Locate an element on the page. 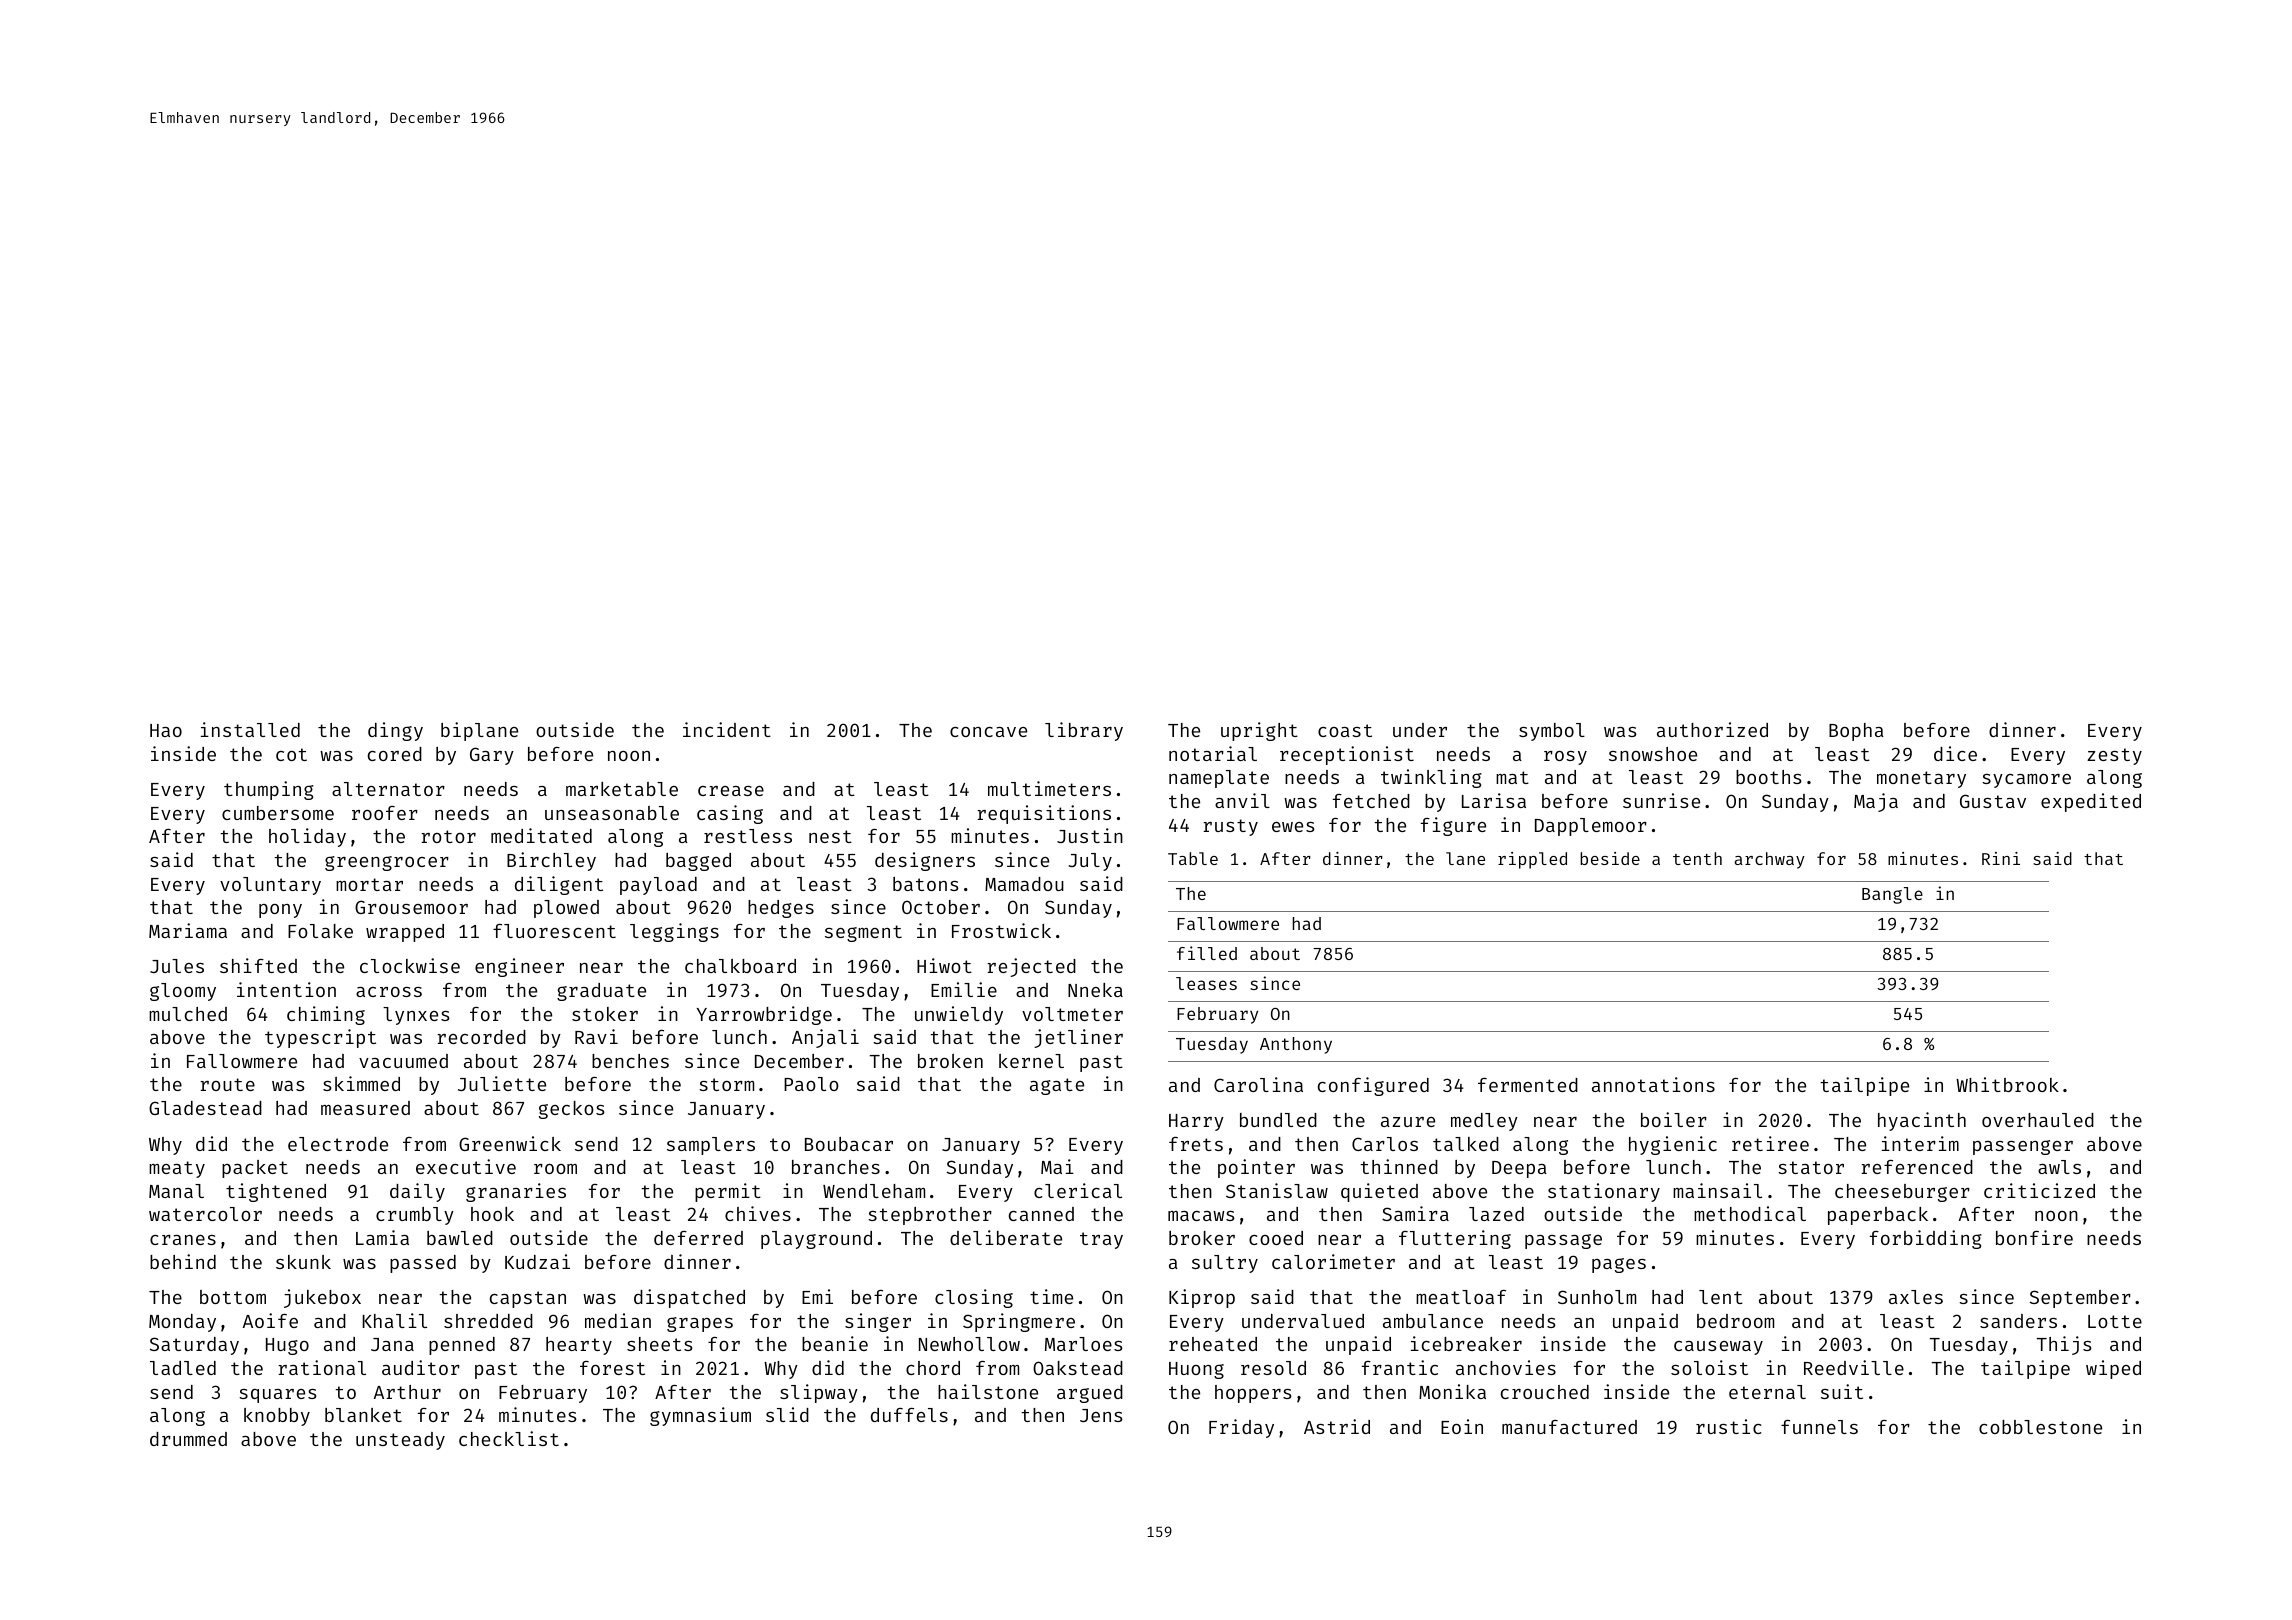 The image size is (2292, 1620). samplers is located at coordinates (711, 1146).
